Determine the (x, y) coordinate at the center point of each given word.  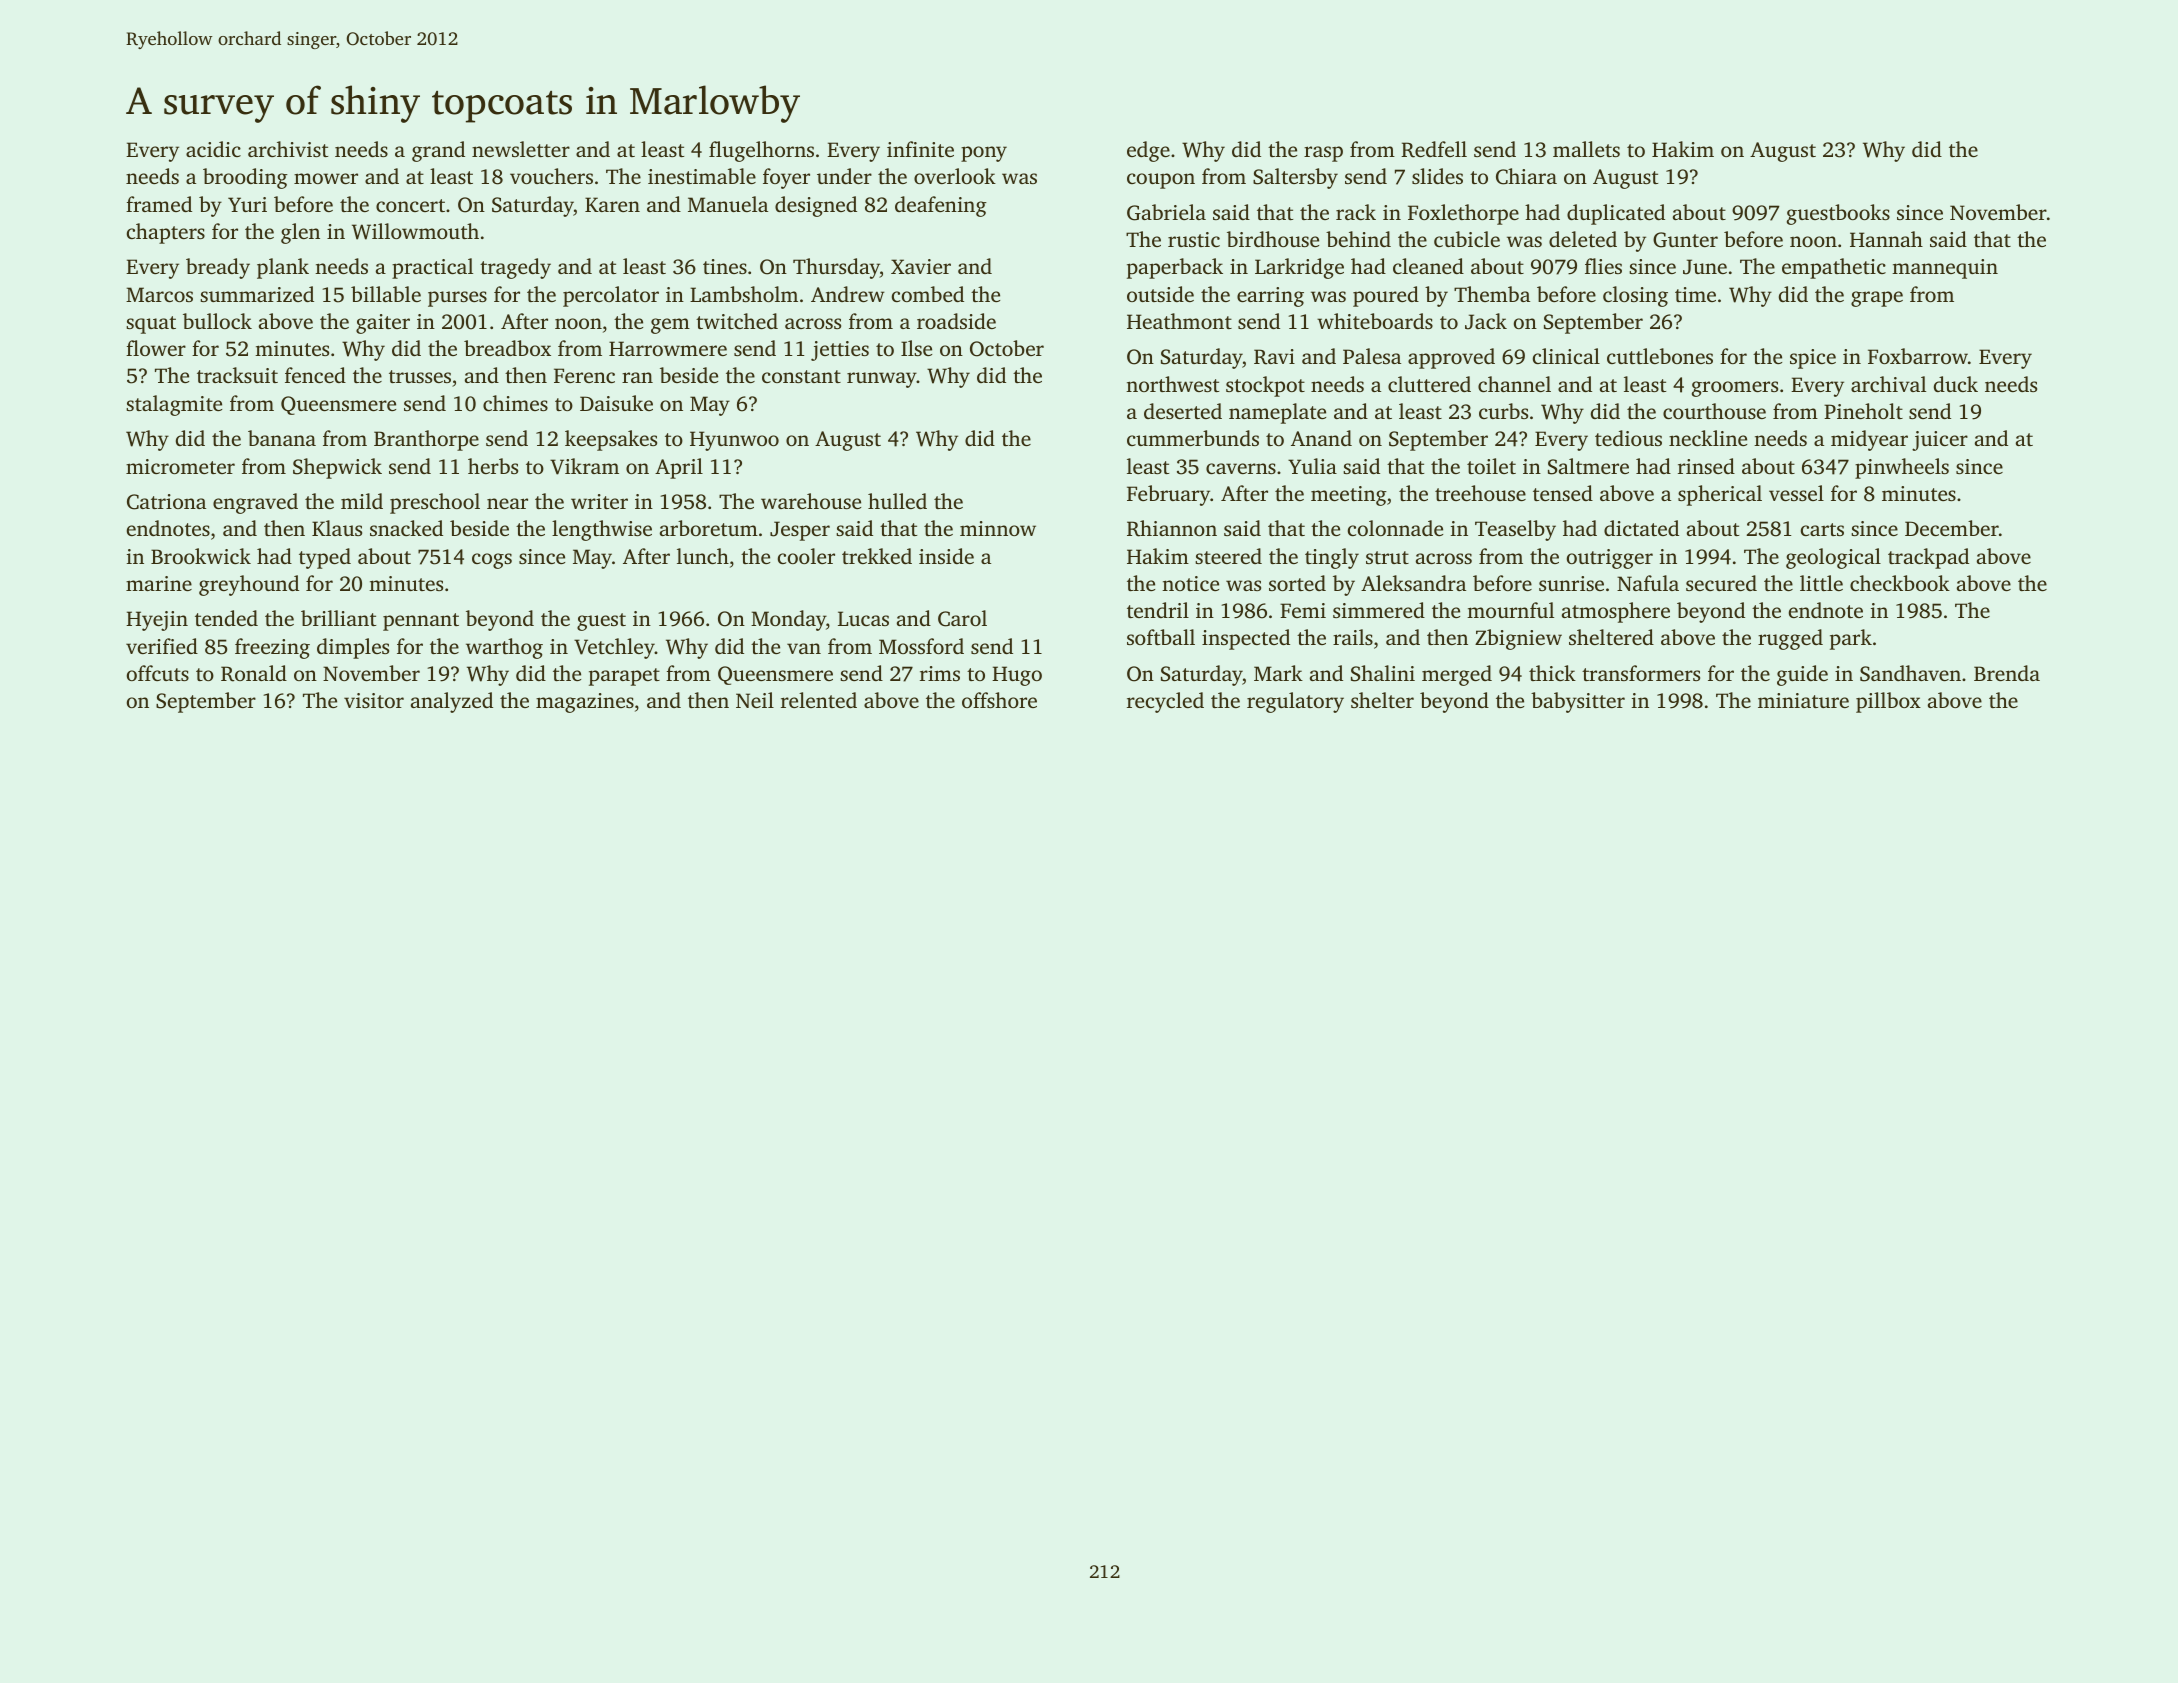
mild (362, 501)
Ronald (254, 673)
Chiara (1526, 176)
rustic (1194, 239)
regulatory (1295, 702)
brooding (245, 178)
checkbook (1900, 583)
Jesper (800, 531)
